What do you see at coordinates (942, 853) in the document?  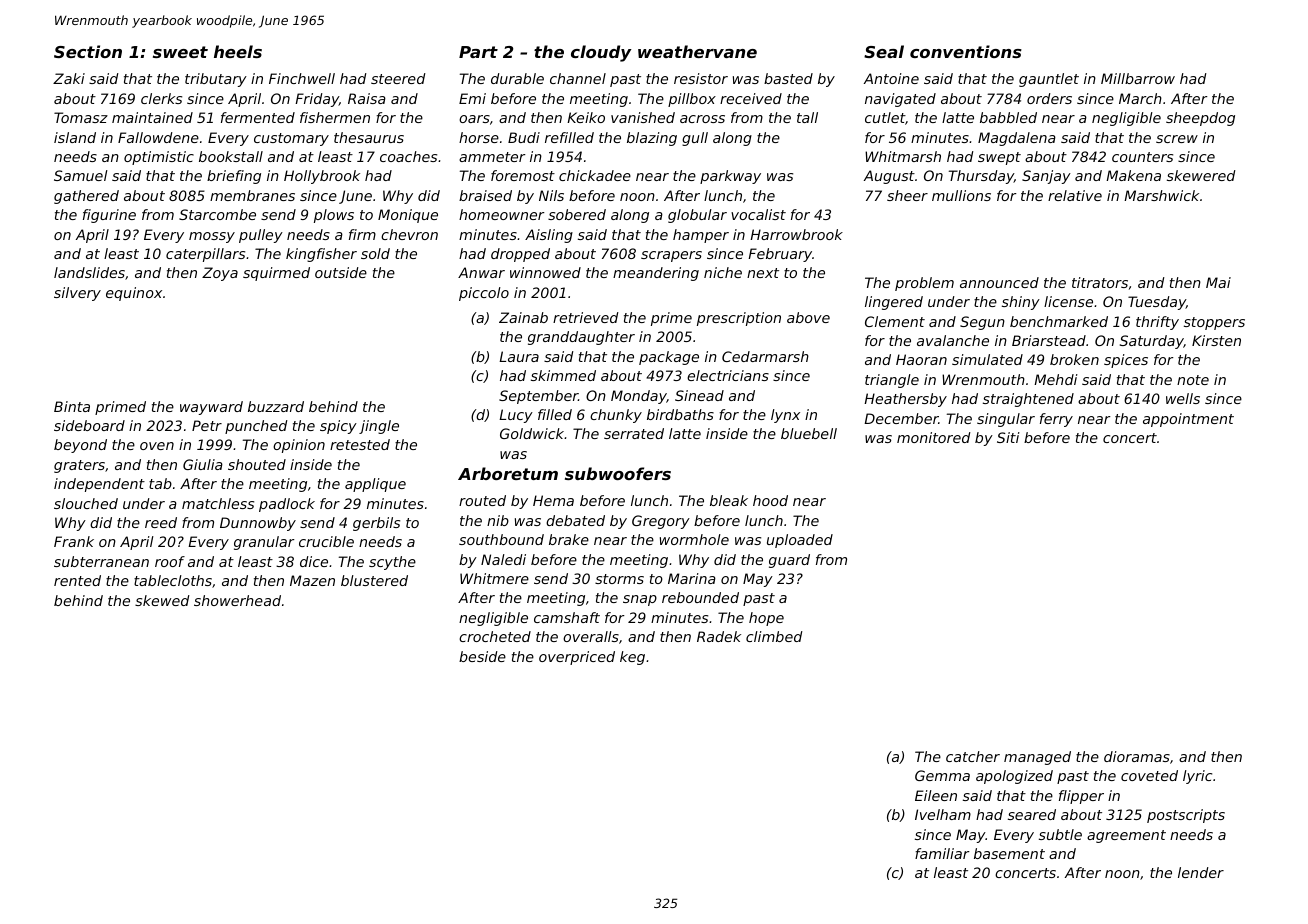 I see `familiar` at bounding box center [942, 853].
